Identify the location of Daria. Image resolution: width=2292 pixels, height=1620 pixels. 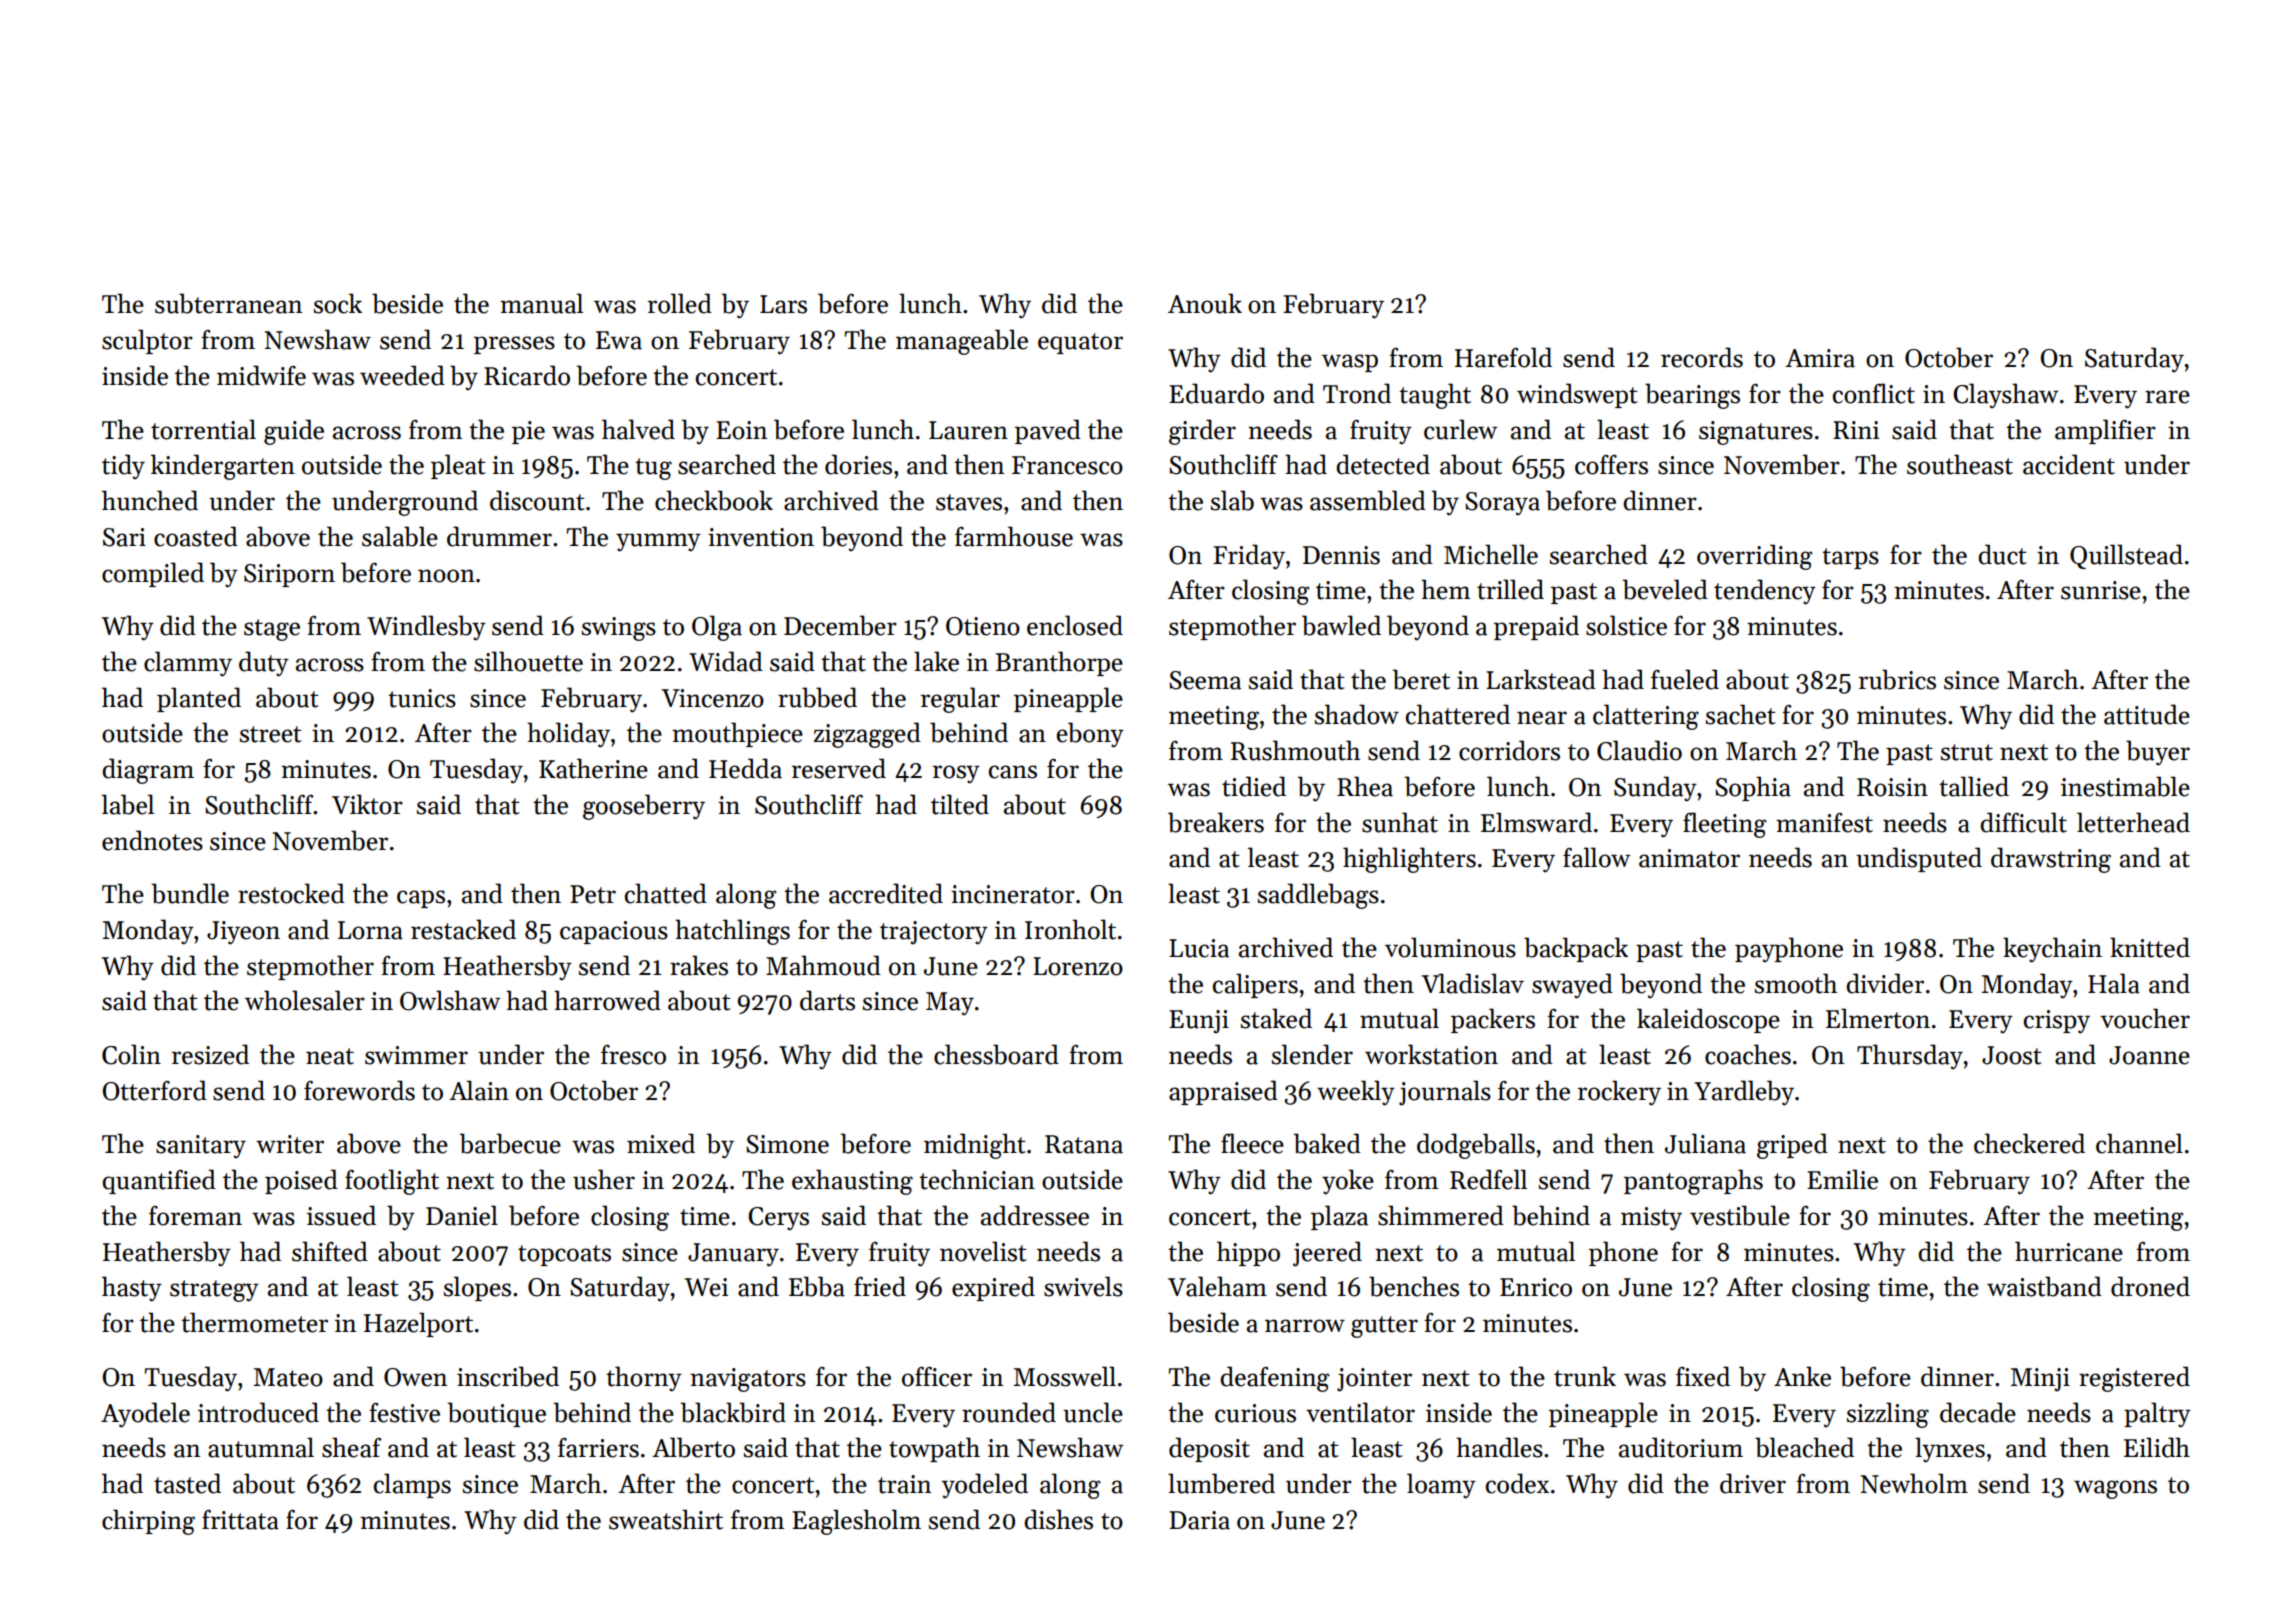
(1199, 1520).
